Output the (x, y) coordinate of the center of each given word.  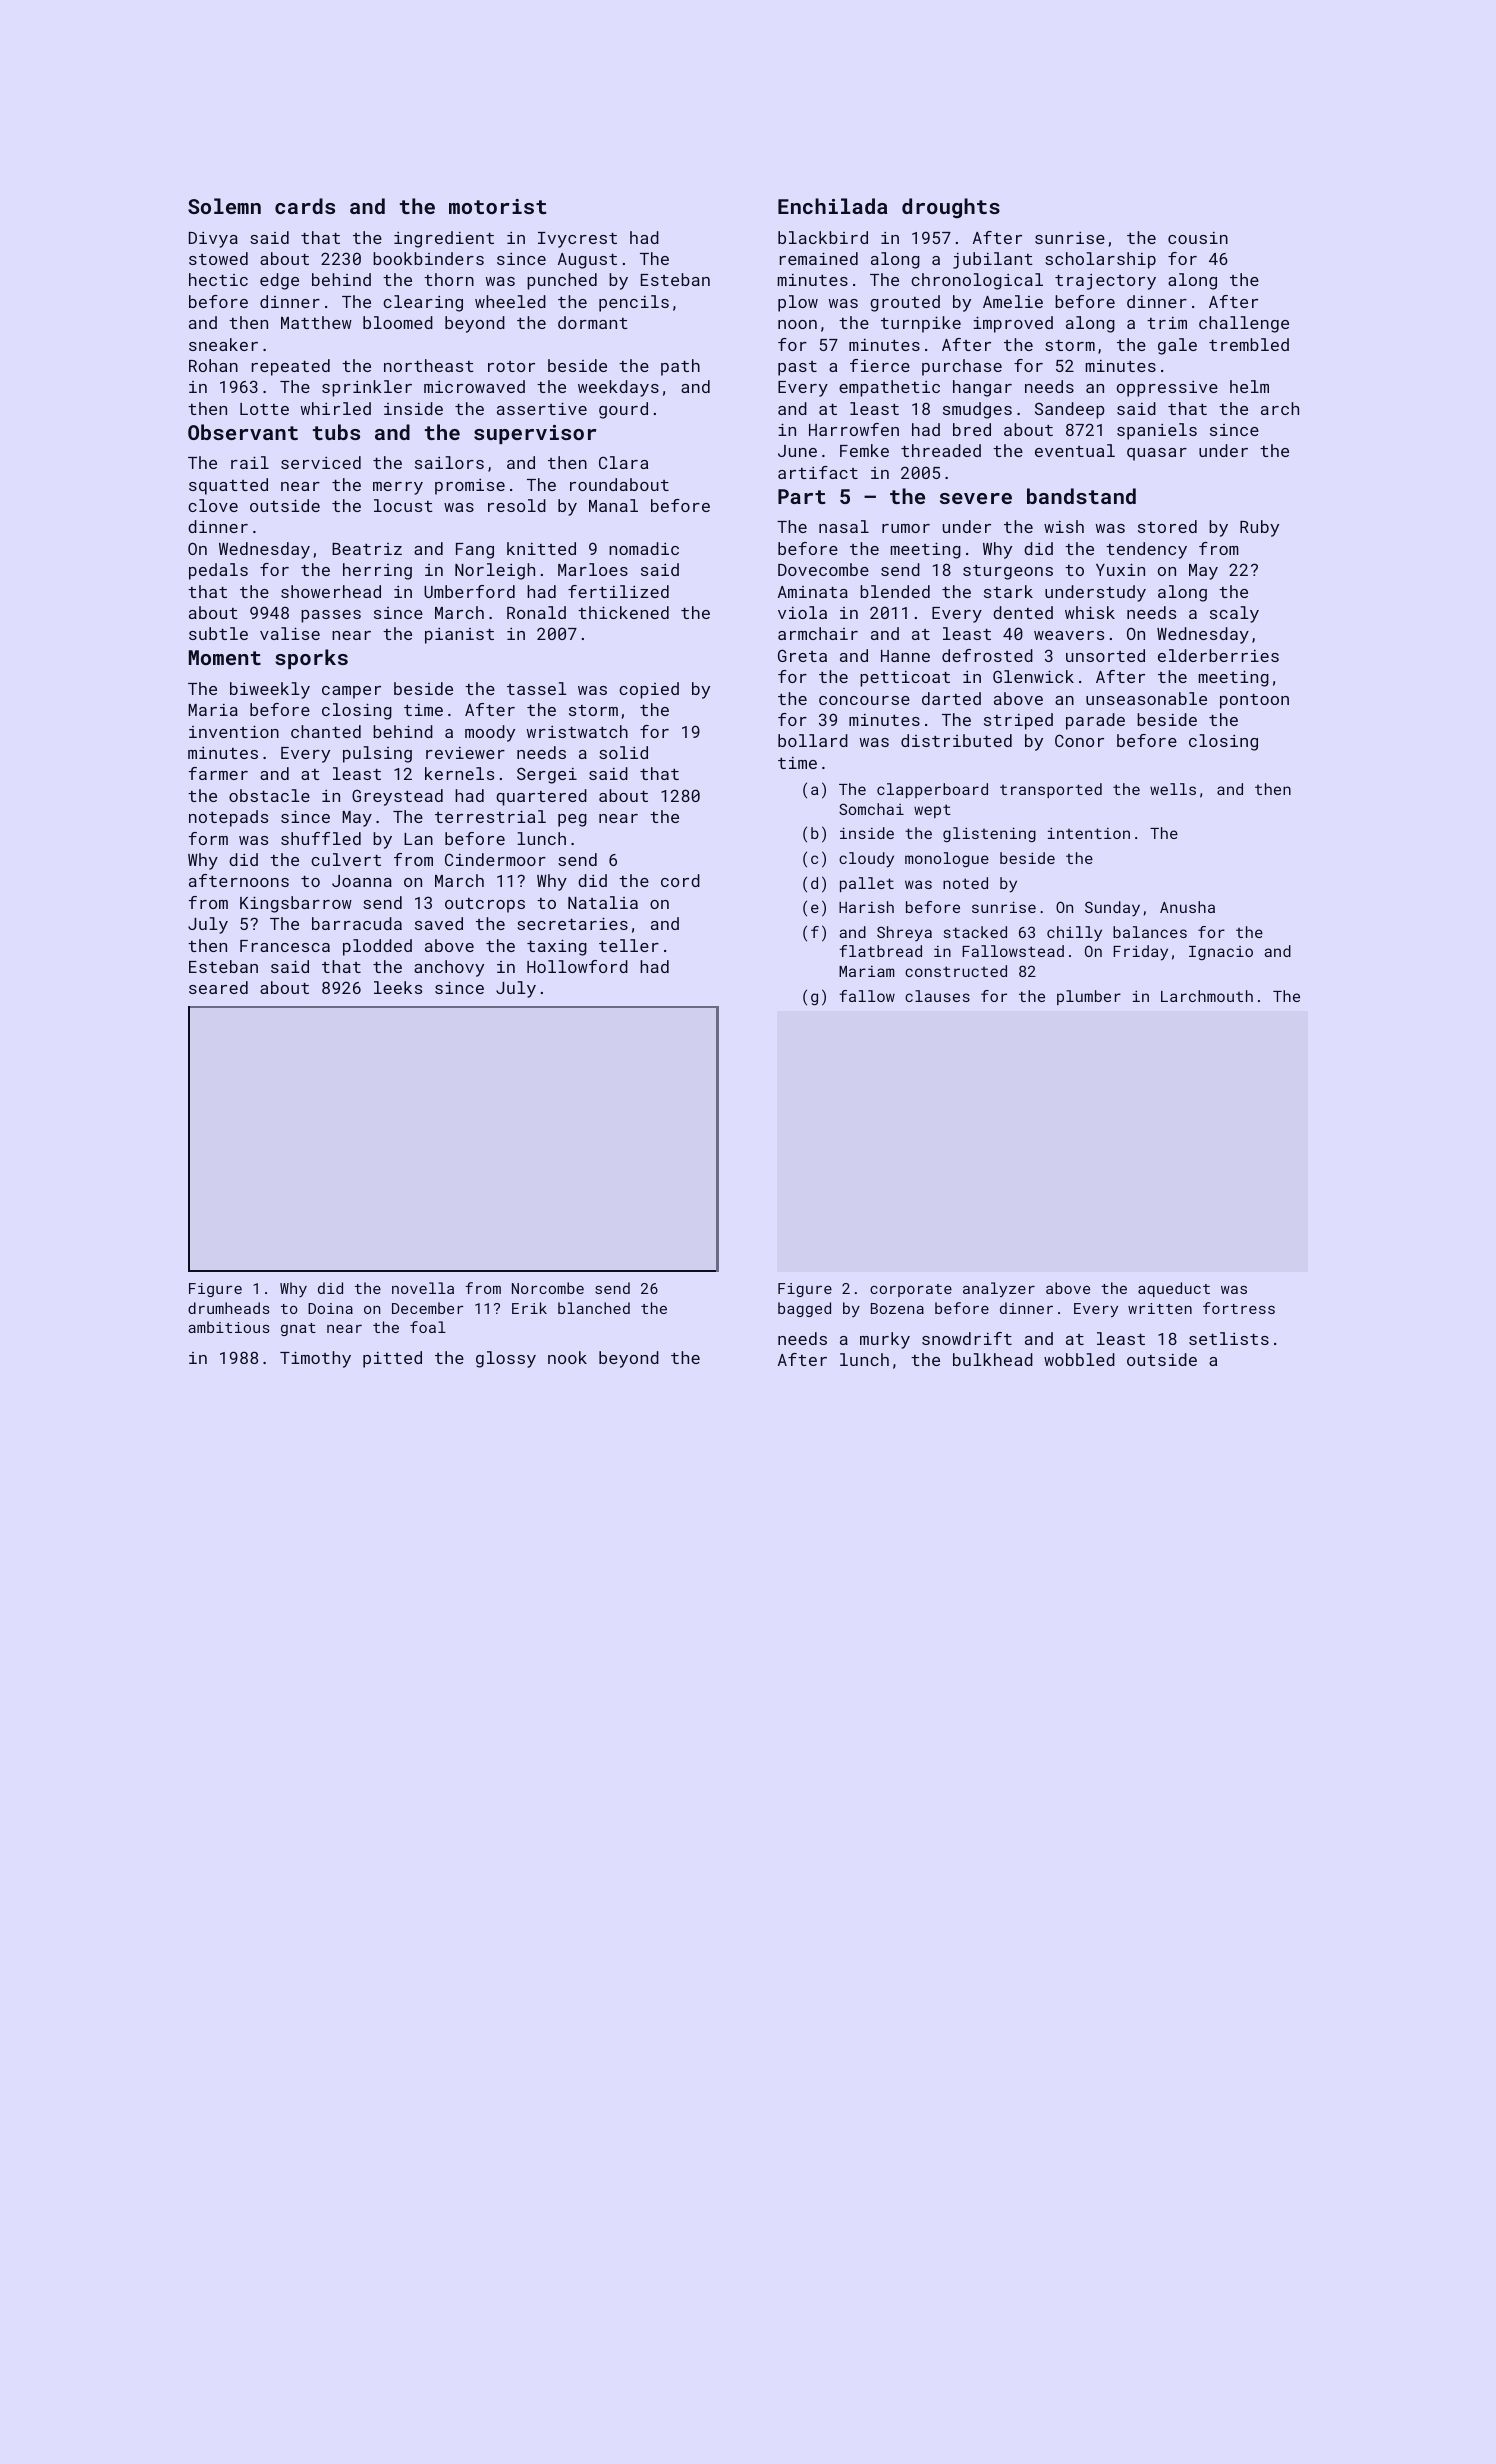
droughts (951, 208)
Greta (802, 655)
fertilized (618, 591)
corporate (911, 1290)
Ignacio (1221, 953)
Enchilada (832, 206)
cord (680, 880)
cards (305, 206)
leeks (398, 987)
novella (423, 1288)
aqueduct (1174, 1289)
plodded (377, 947)
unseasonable (1146, 698)
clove (213, 505)
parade (1095, 721)
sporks (311, 659)
